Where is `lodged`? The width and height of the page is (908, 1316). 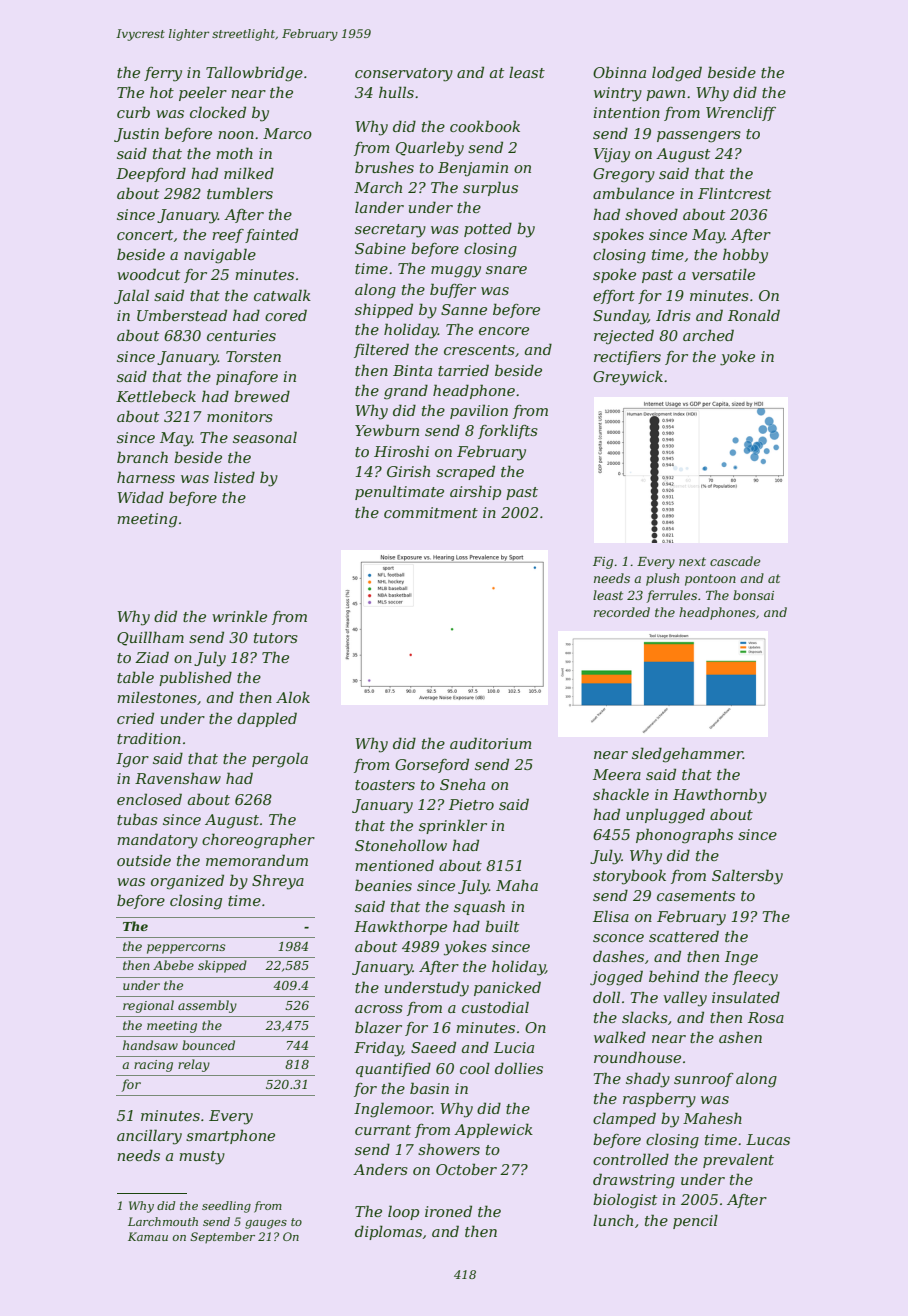 lodged is located at coordinates (677, 74).
